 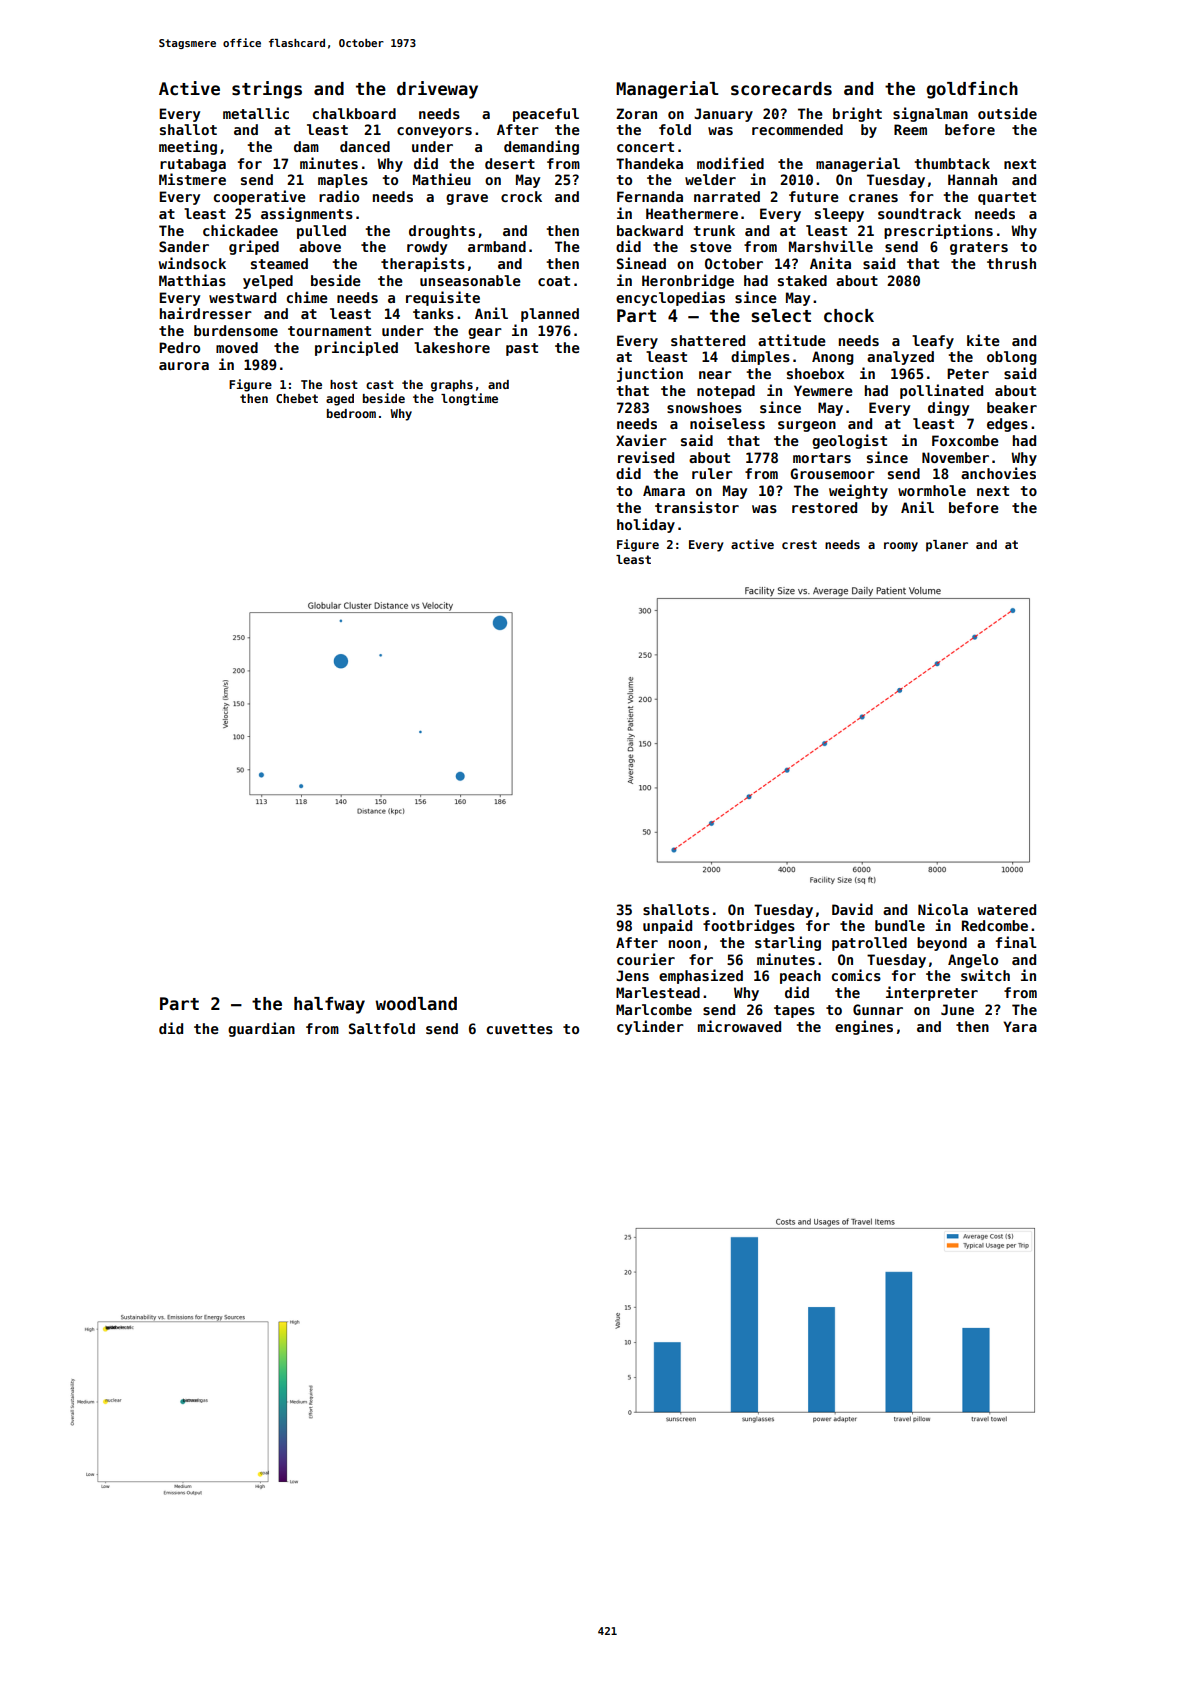 What do you see at coordinates (781, 89) in the page?
I see `scorecards` at bounding box center [781, 89].
